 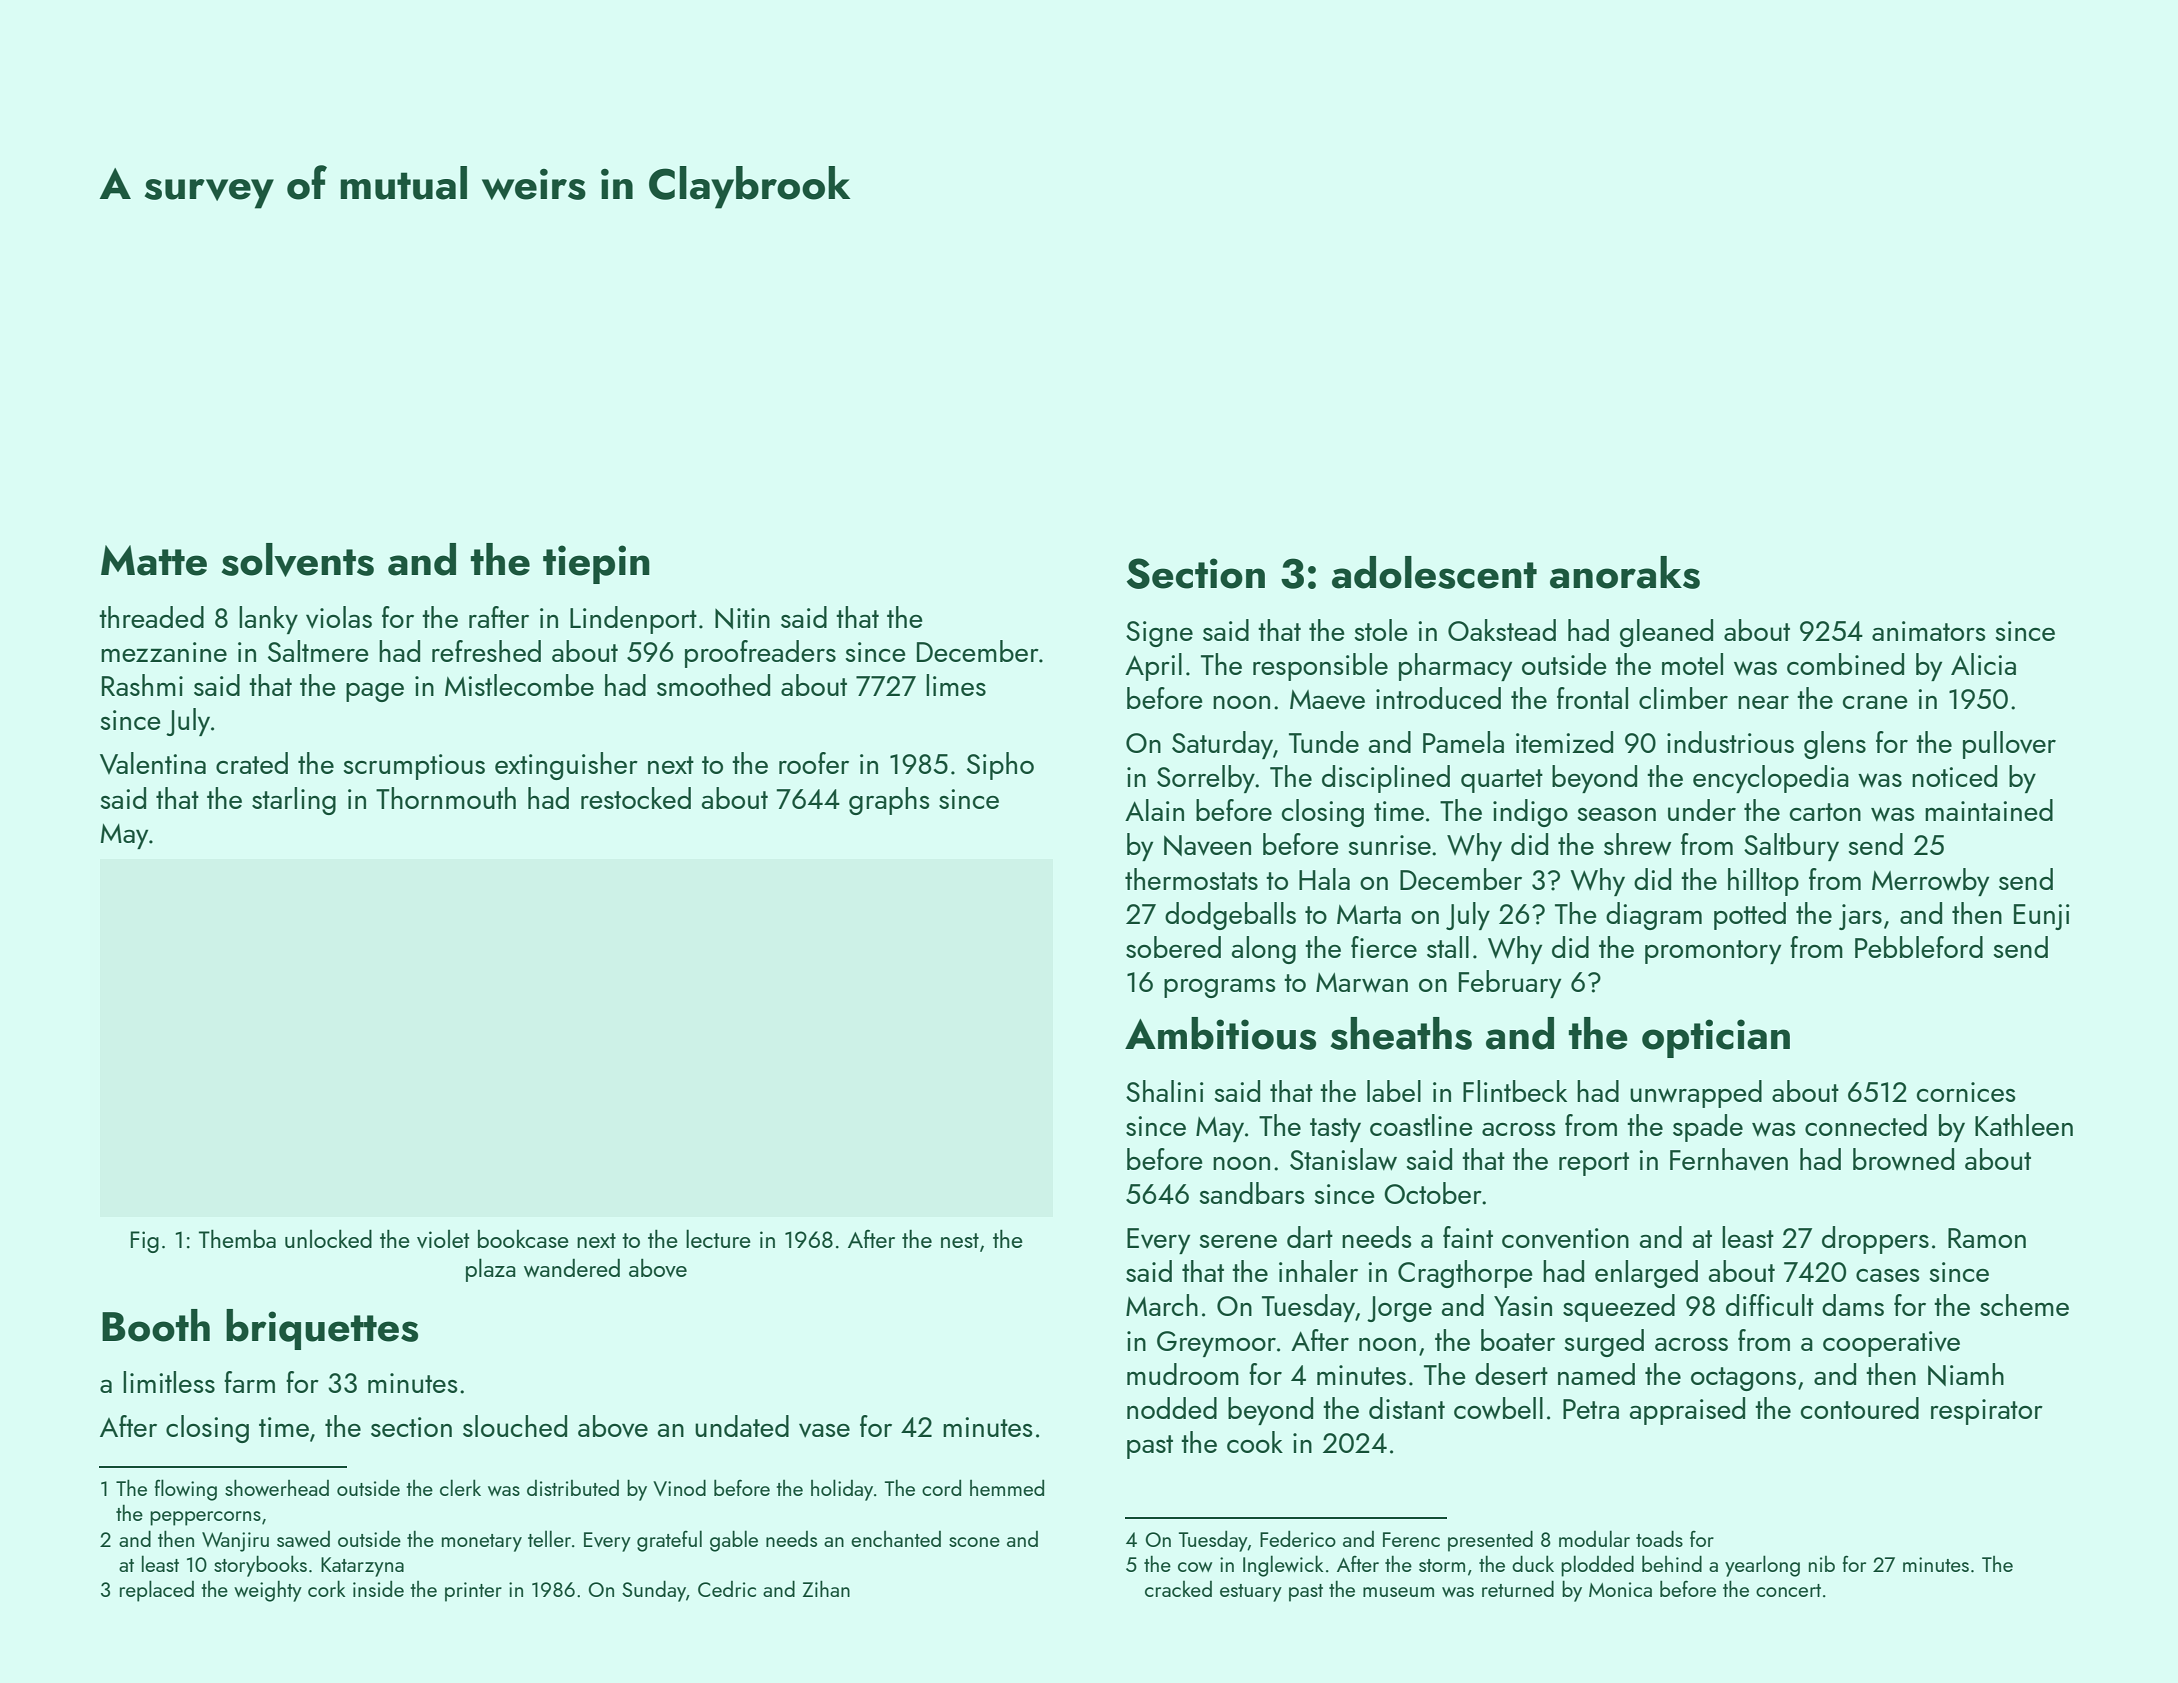 What do you see at coordinates (2009, 745) in the image?
I see `pullover` at bounding box center [2009, 745].
